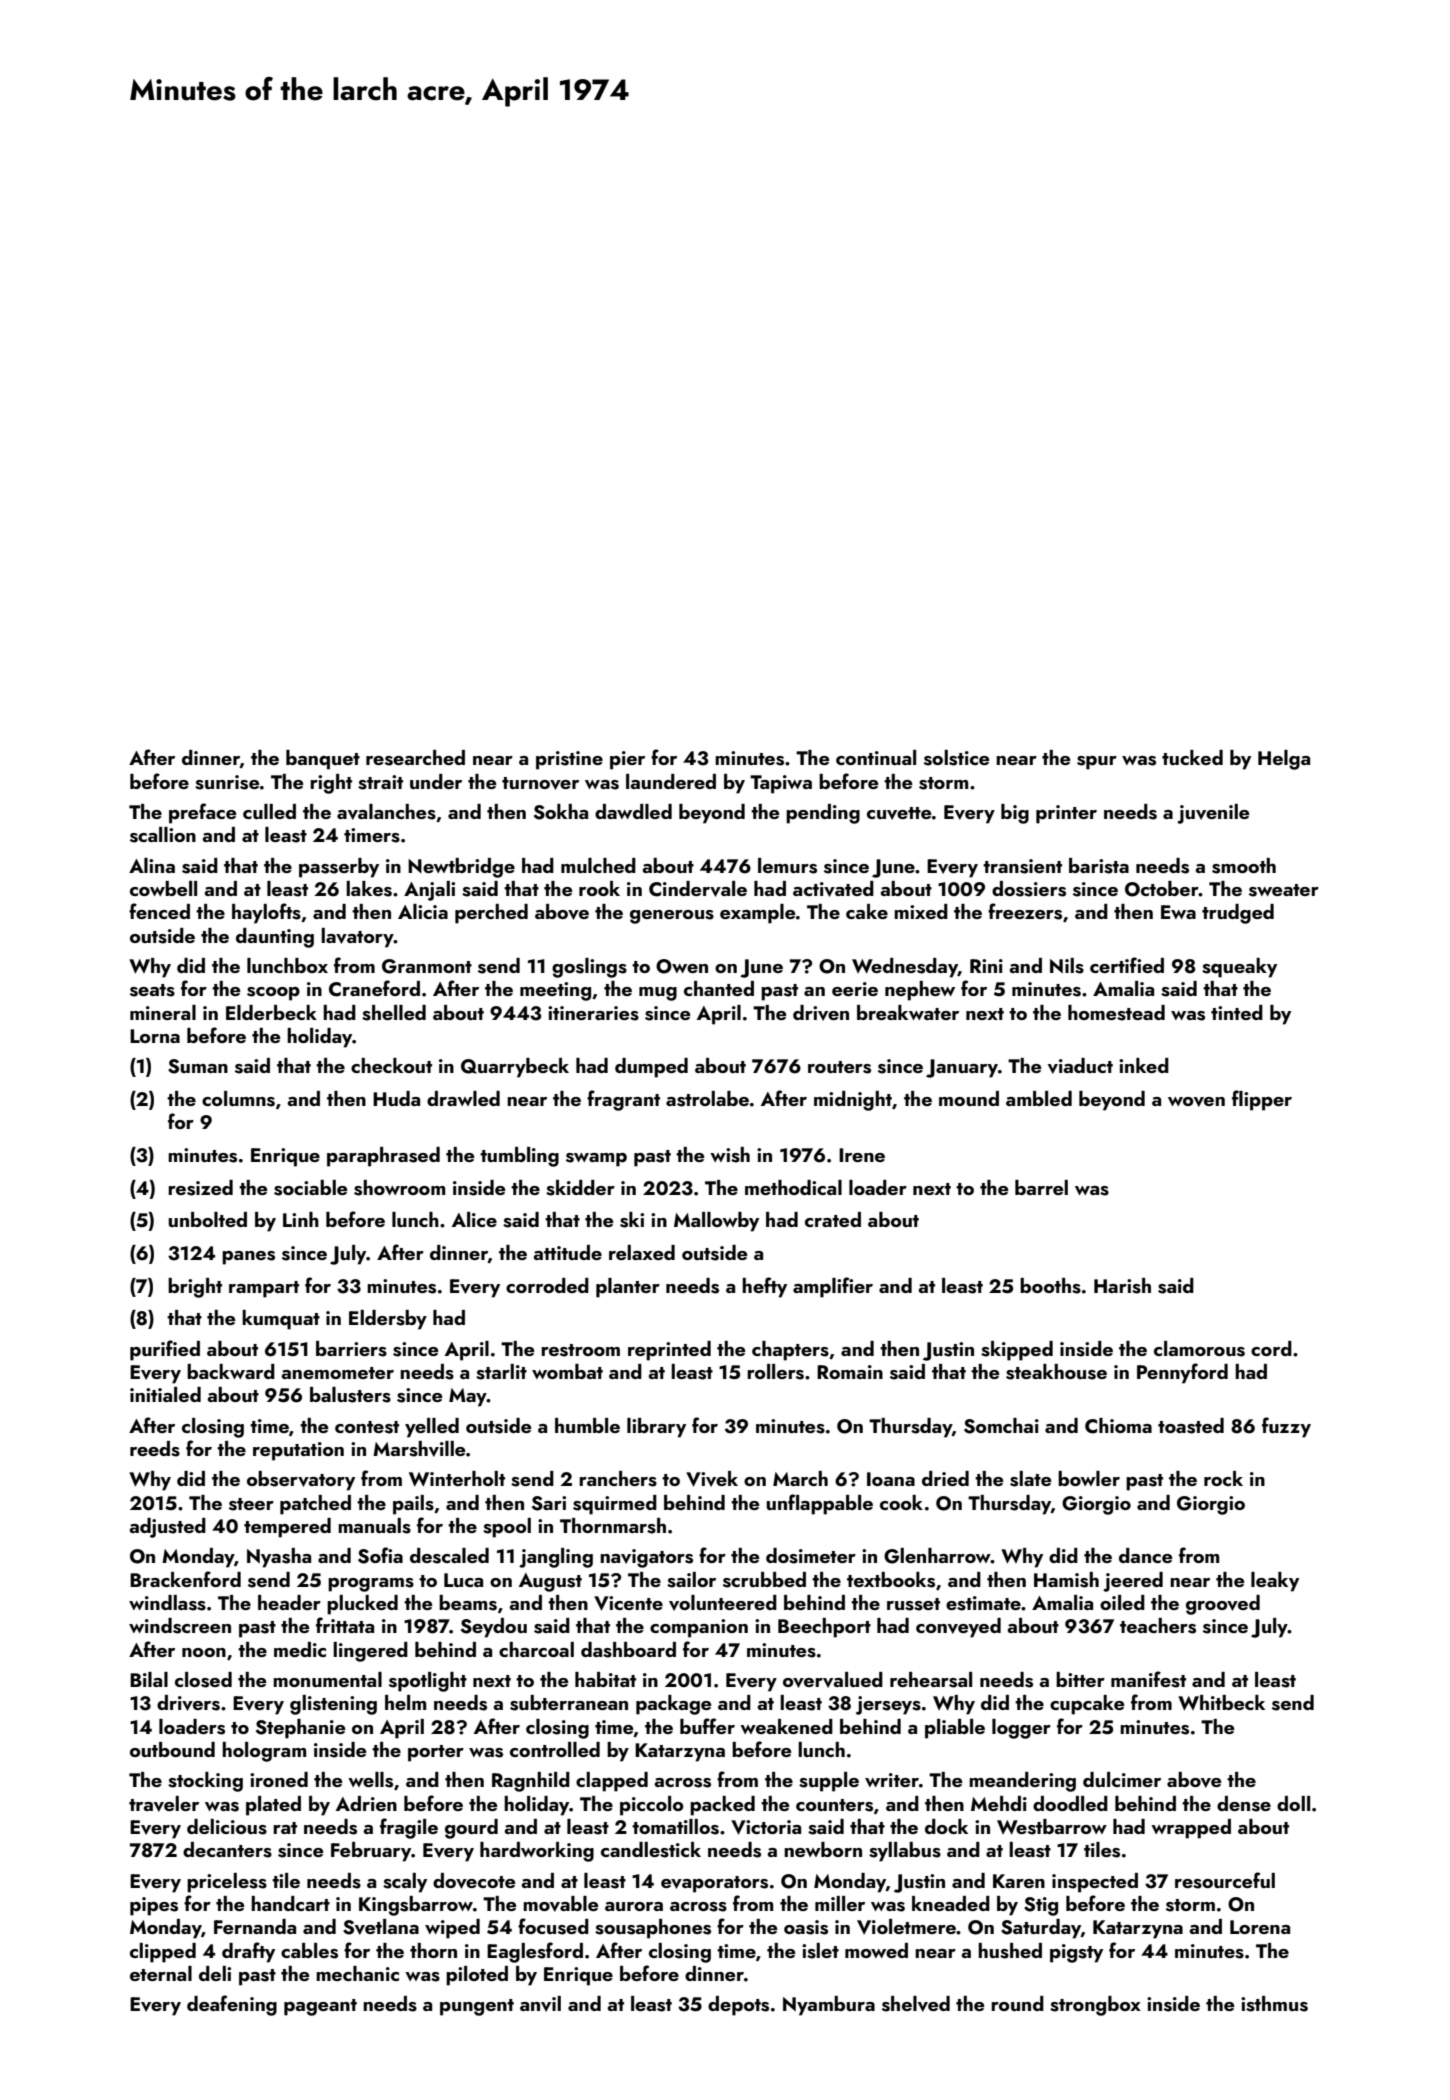 This screenshot has height=2100, width=1450. Describe the element at coordinates (1239, 968) in the screenshot. I see `squeaky` at that location.
